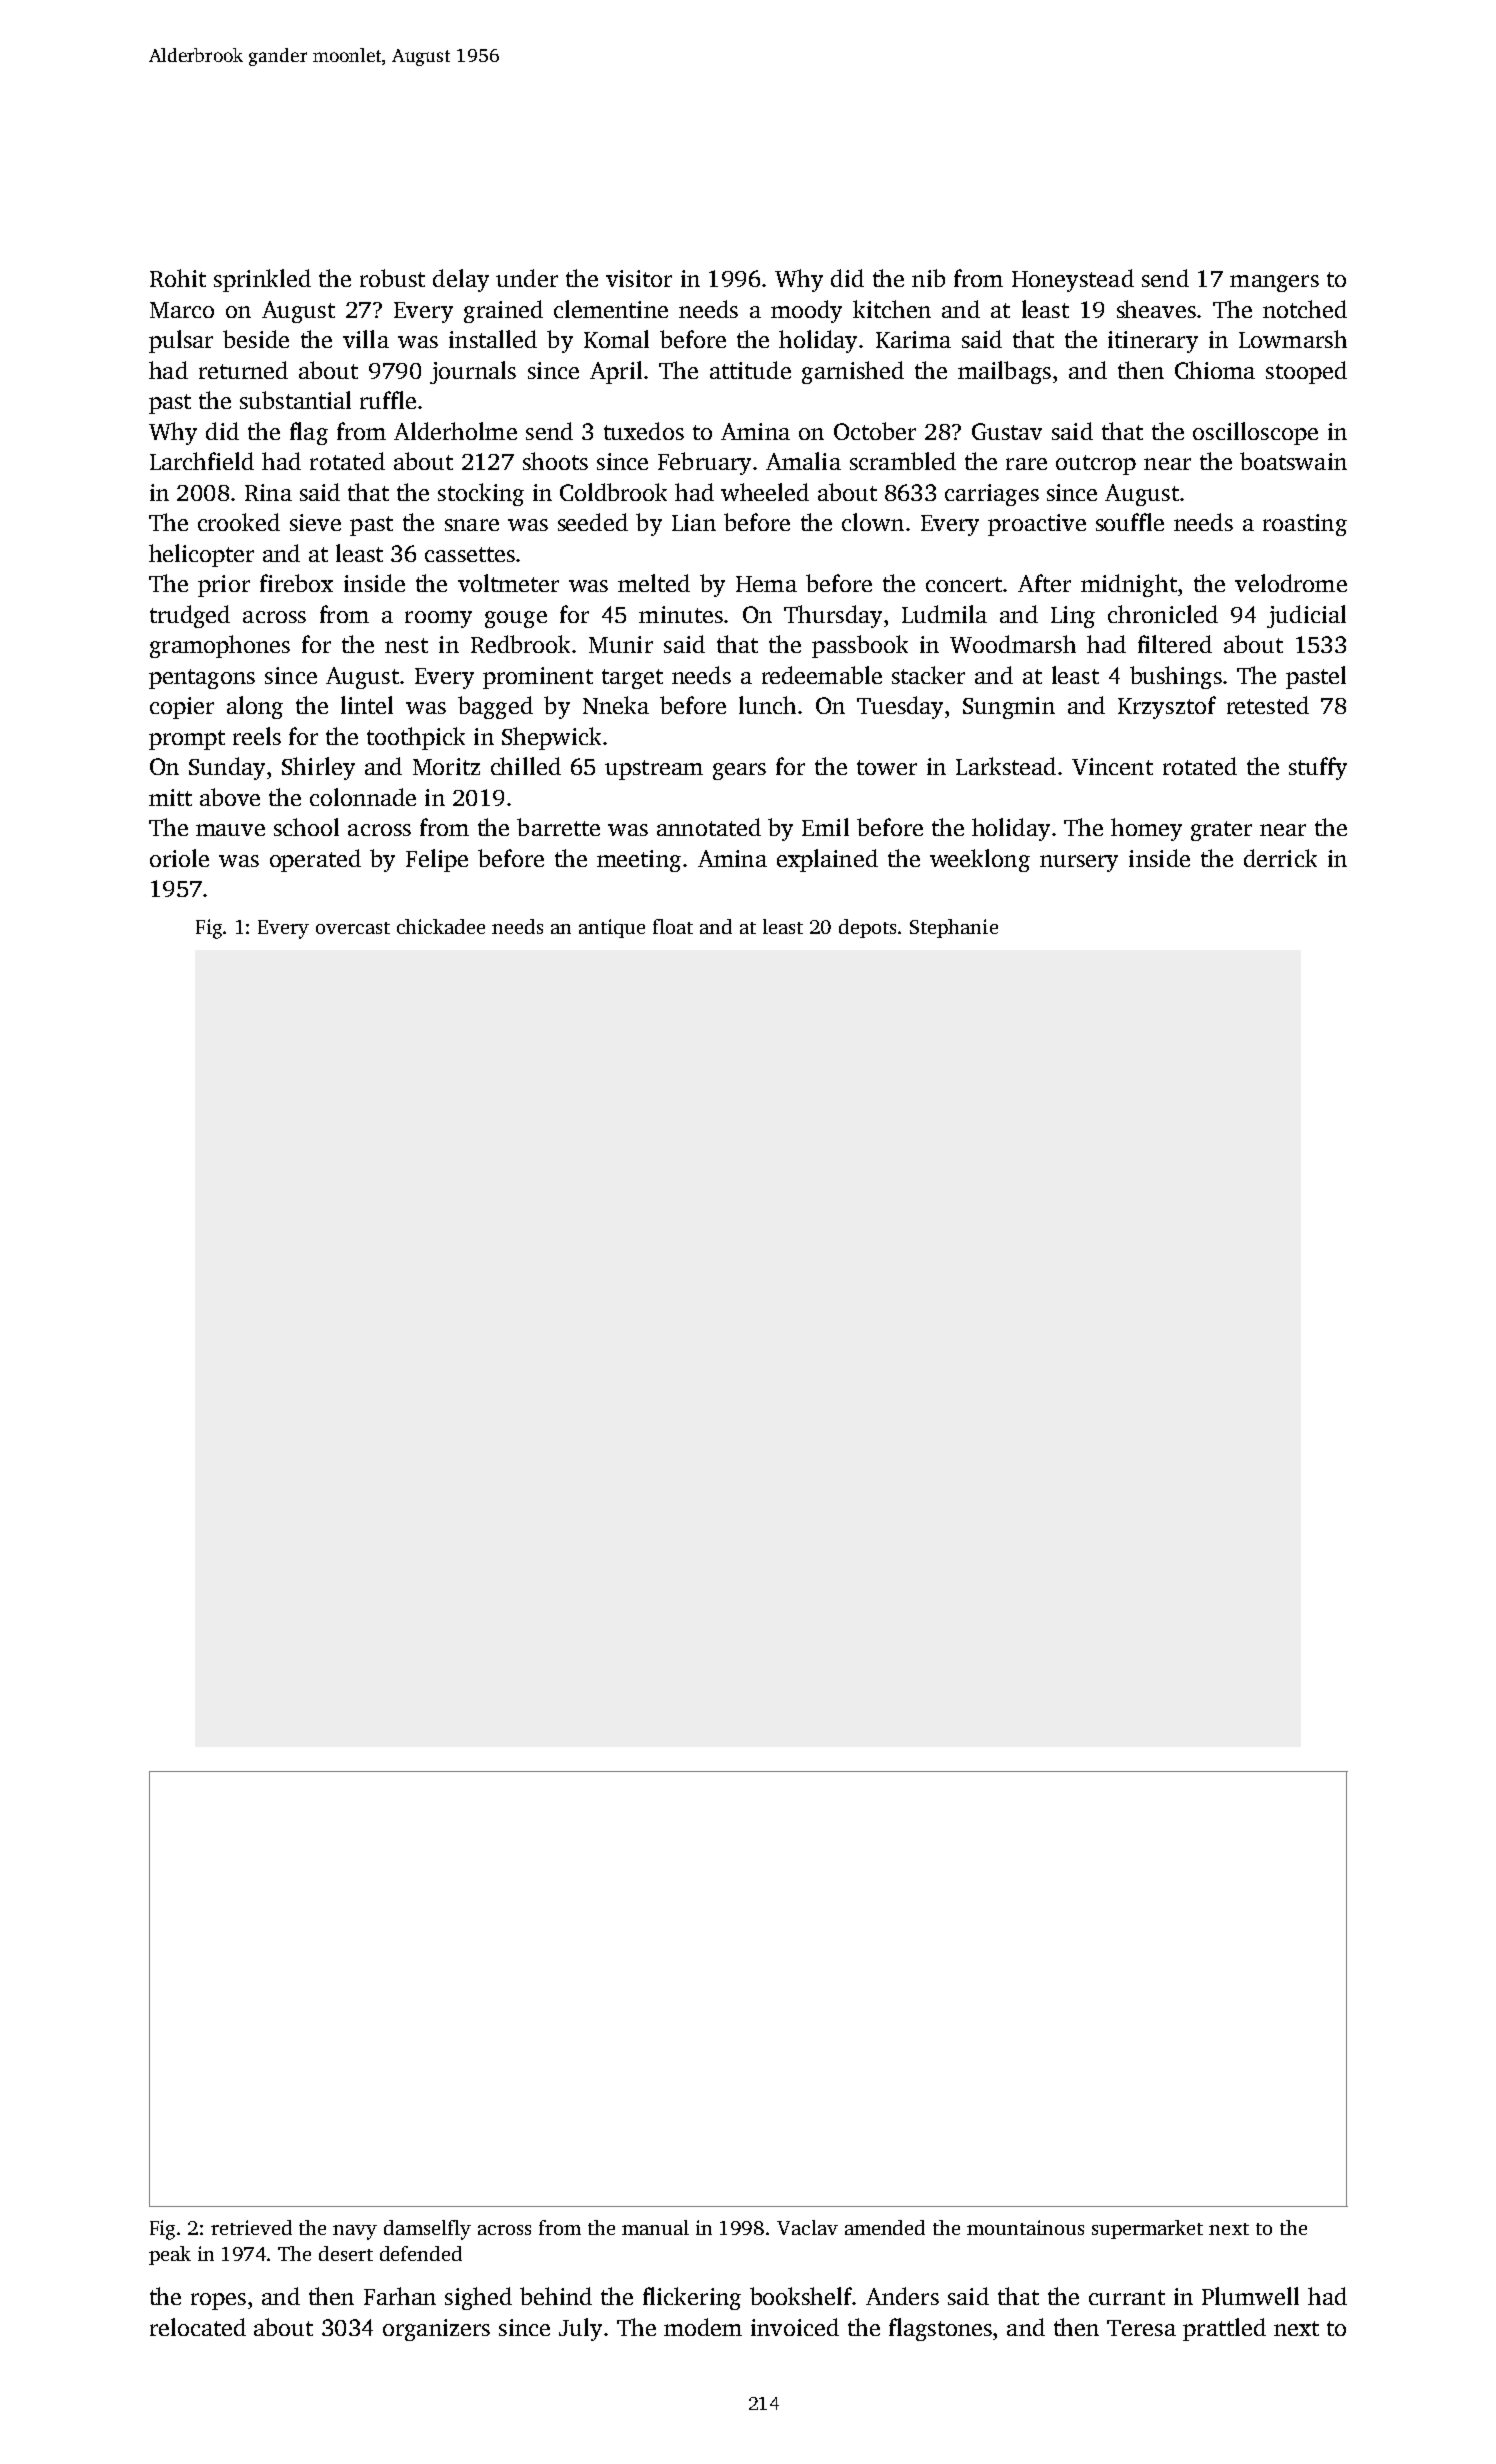 The height and width of the screenshot is (2464, 1496). I want to click on Teresa, so click(1141, 2328).
